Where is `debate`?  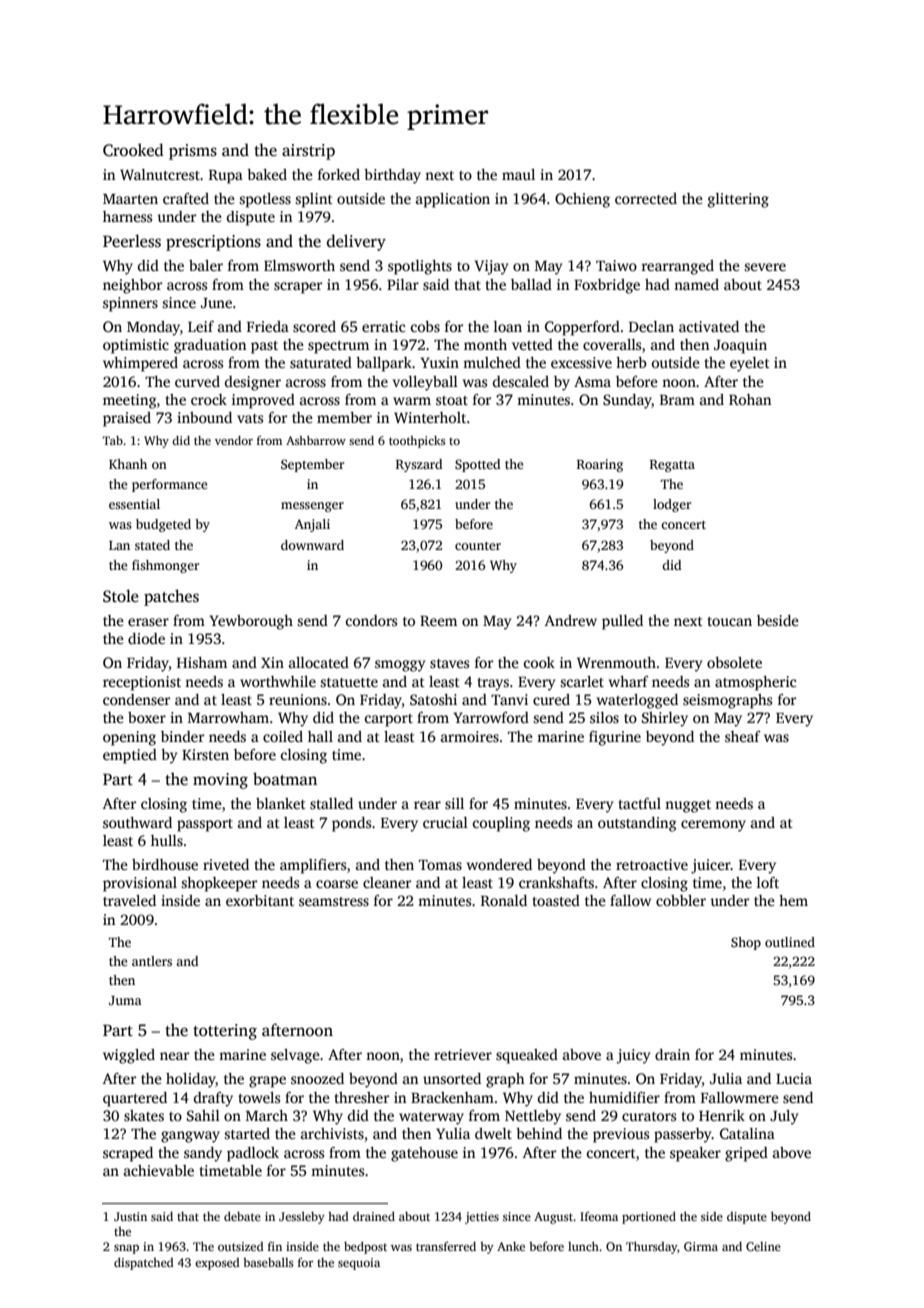
debate is located at coordinates (242, 1216).
